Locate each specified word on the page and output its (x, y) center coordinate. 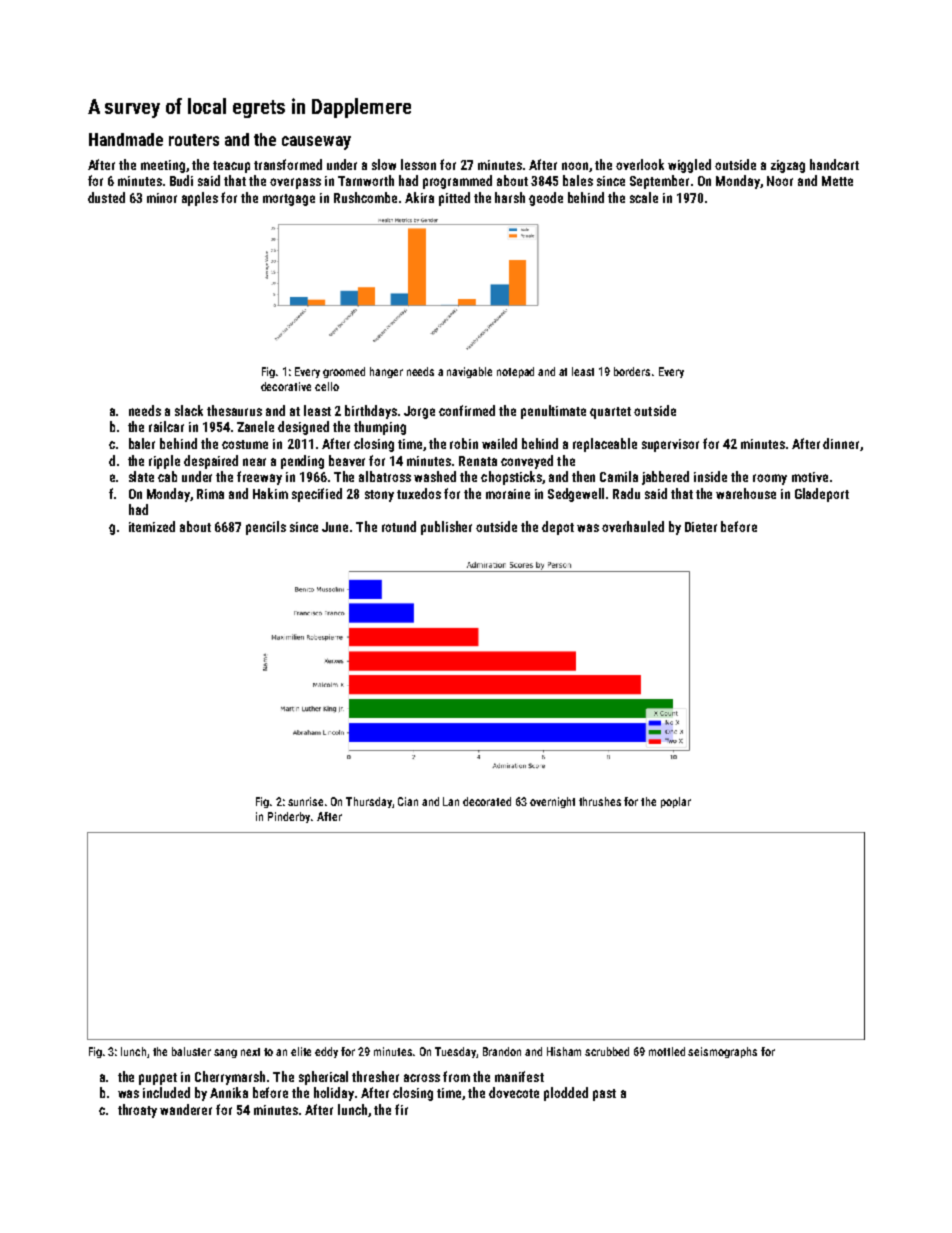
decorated (487, 801)
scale (644, 197)
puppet (158, 1079)
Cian (408, 801)
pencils (266, 528)
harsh (510, 197)
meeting (163, 166)
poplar (676, 802)
